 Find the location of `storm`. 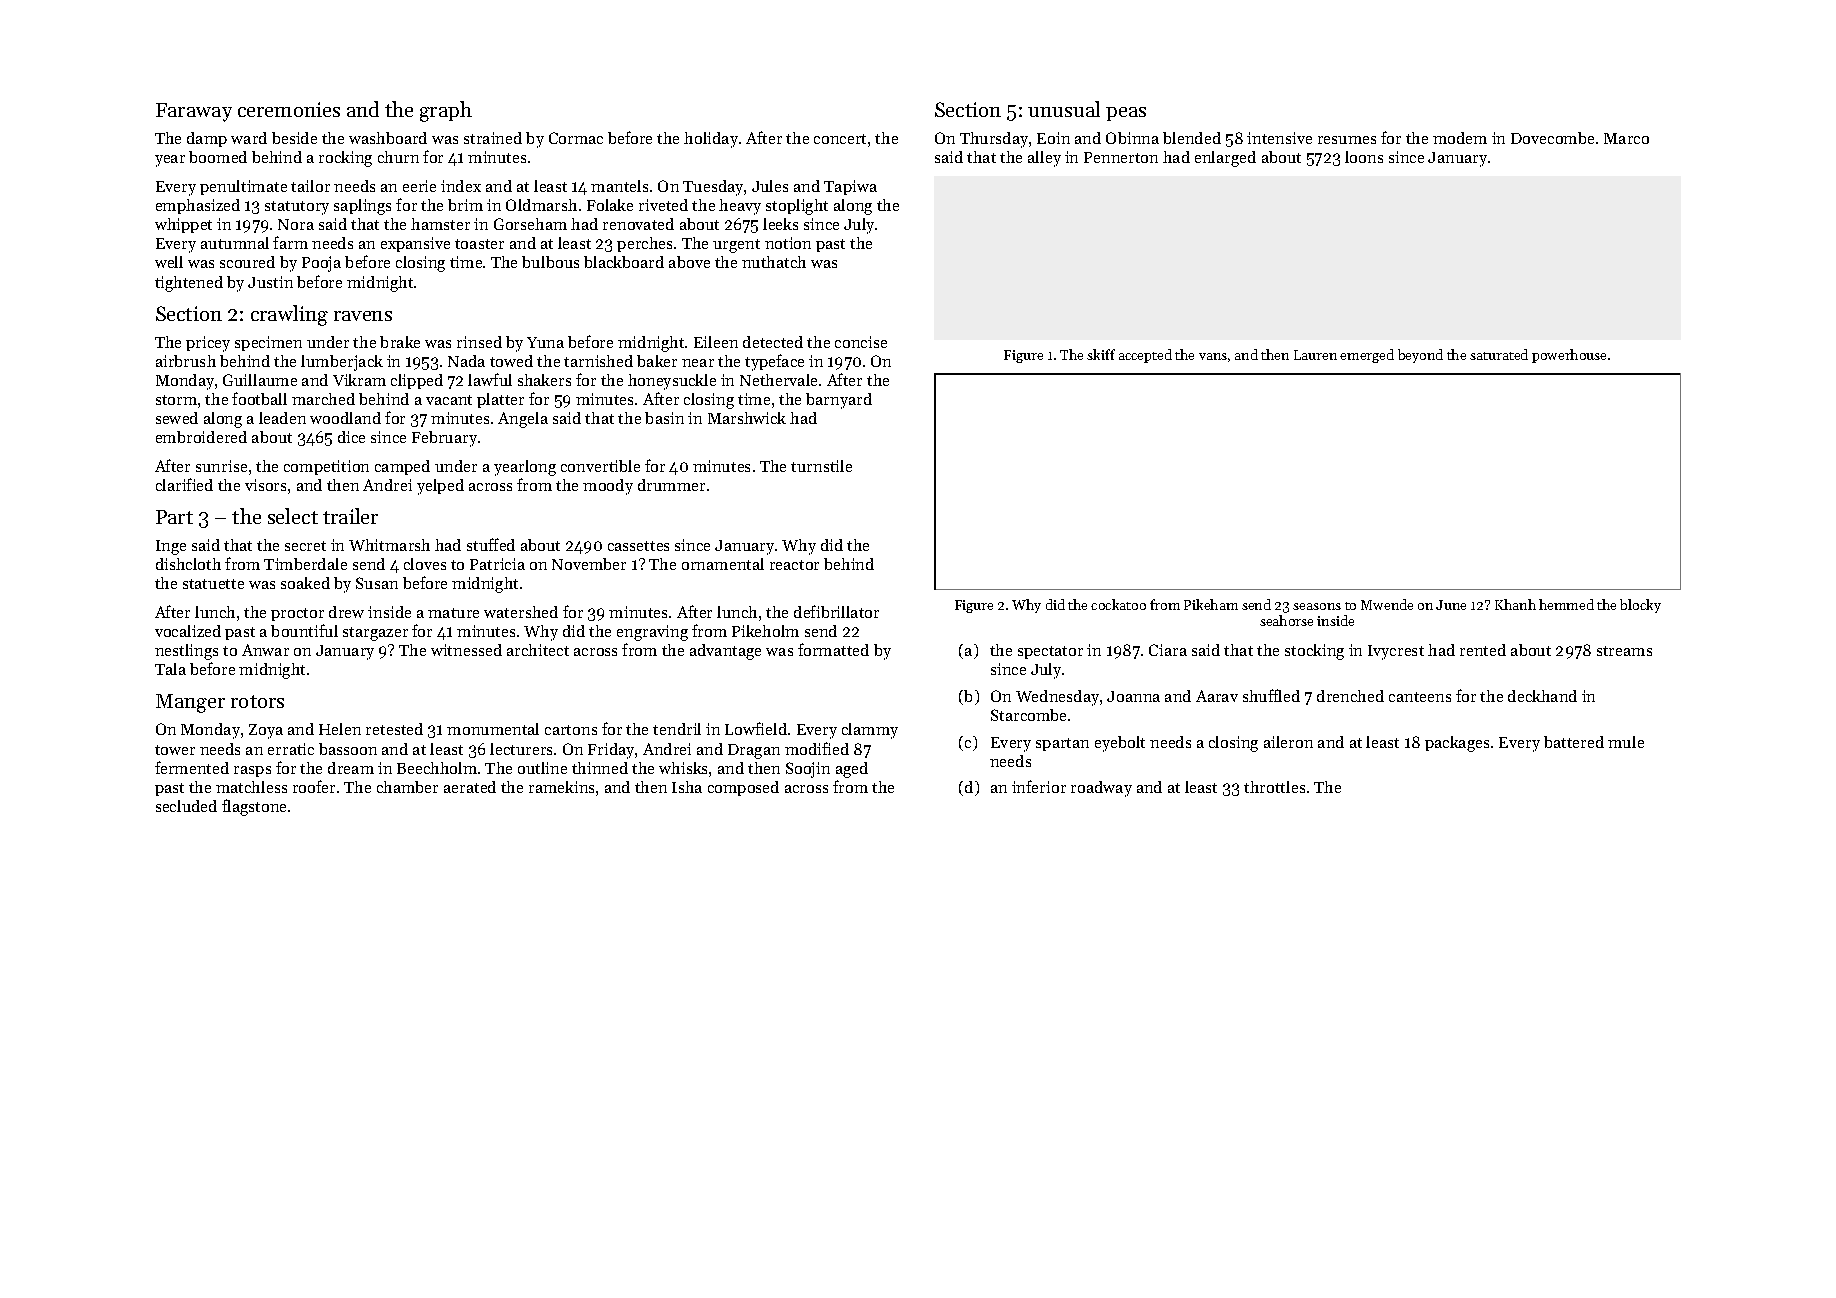

storm is located at coordinates (176, 400).
